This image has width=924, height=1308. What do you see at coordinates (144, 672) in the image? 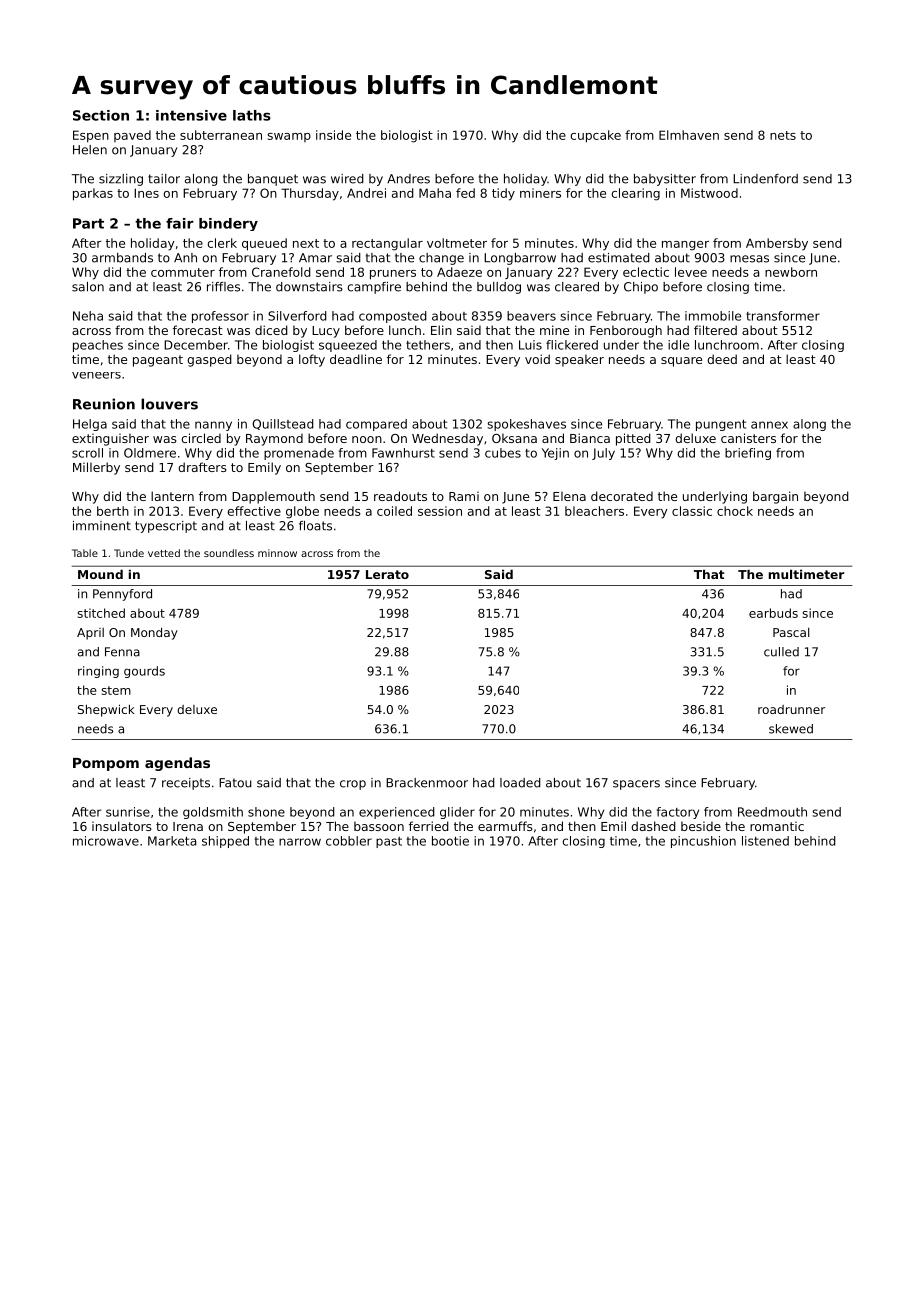
I see `gourds` at bounding box center [144, 672].
